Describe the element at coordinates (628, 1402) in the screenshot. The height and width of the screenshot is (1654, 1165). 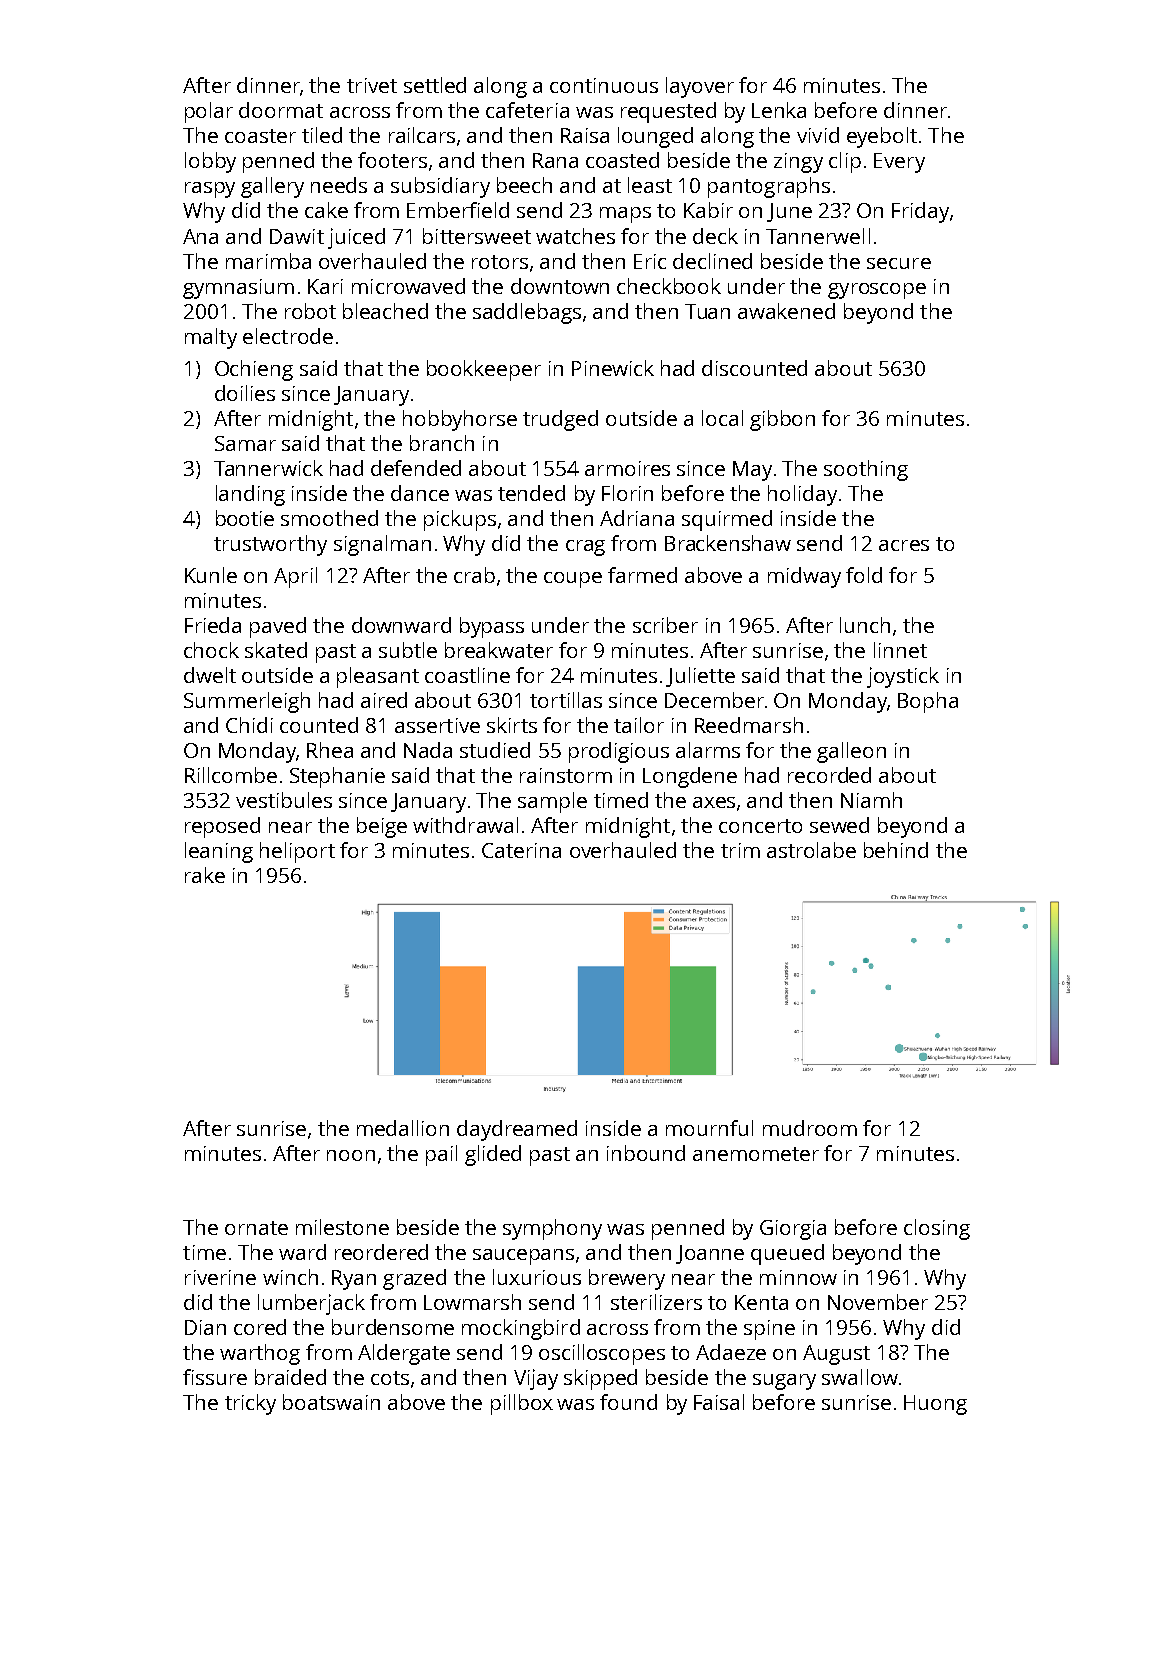
I see `found` at that location.
